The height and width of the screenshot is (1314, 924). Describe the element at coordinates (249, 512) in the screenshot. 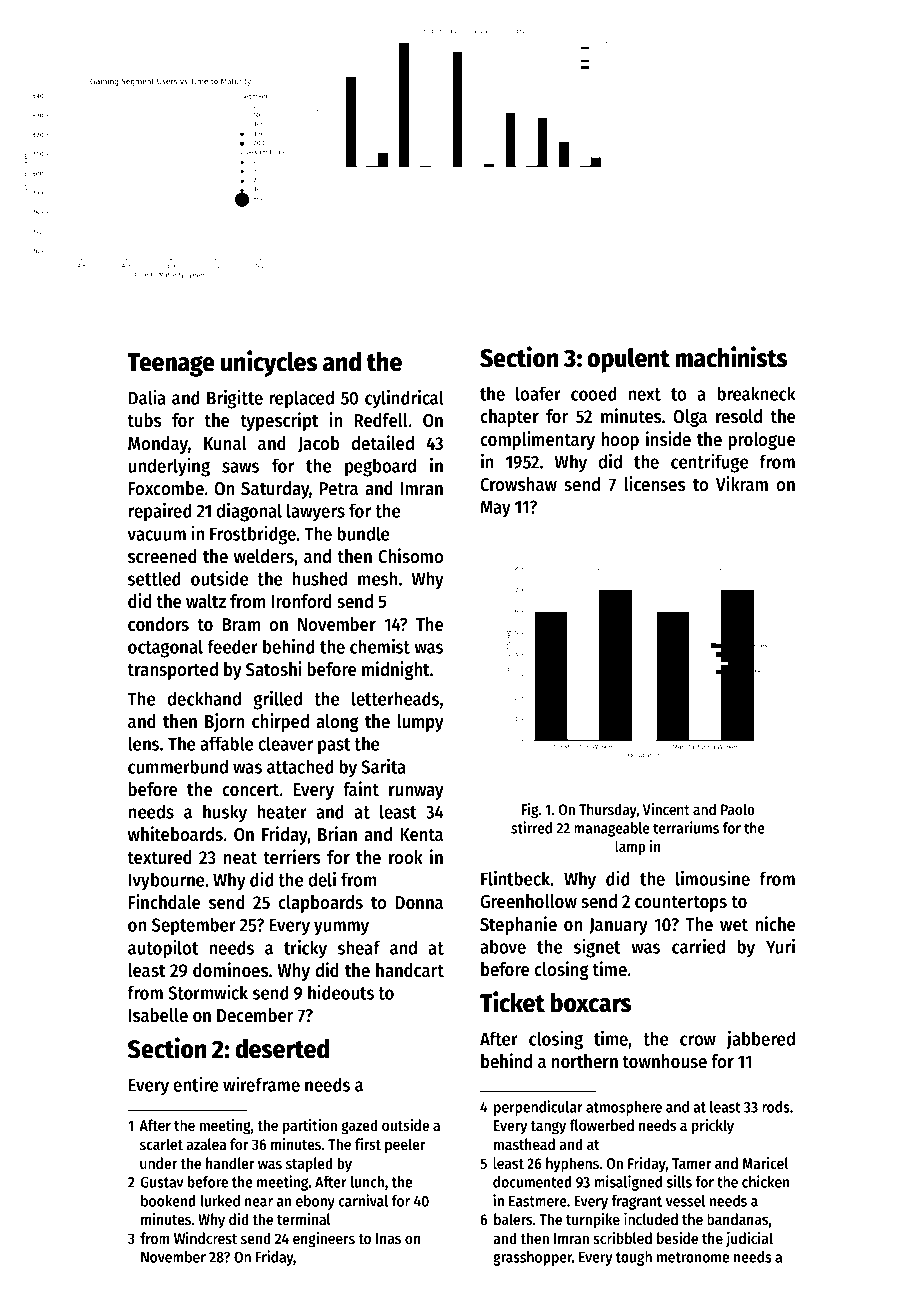

I see `diagonal` at that location.
